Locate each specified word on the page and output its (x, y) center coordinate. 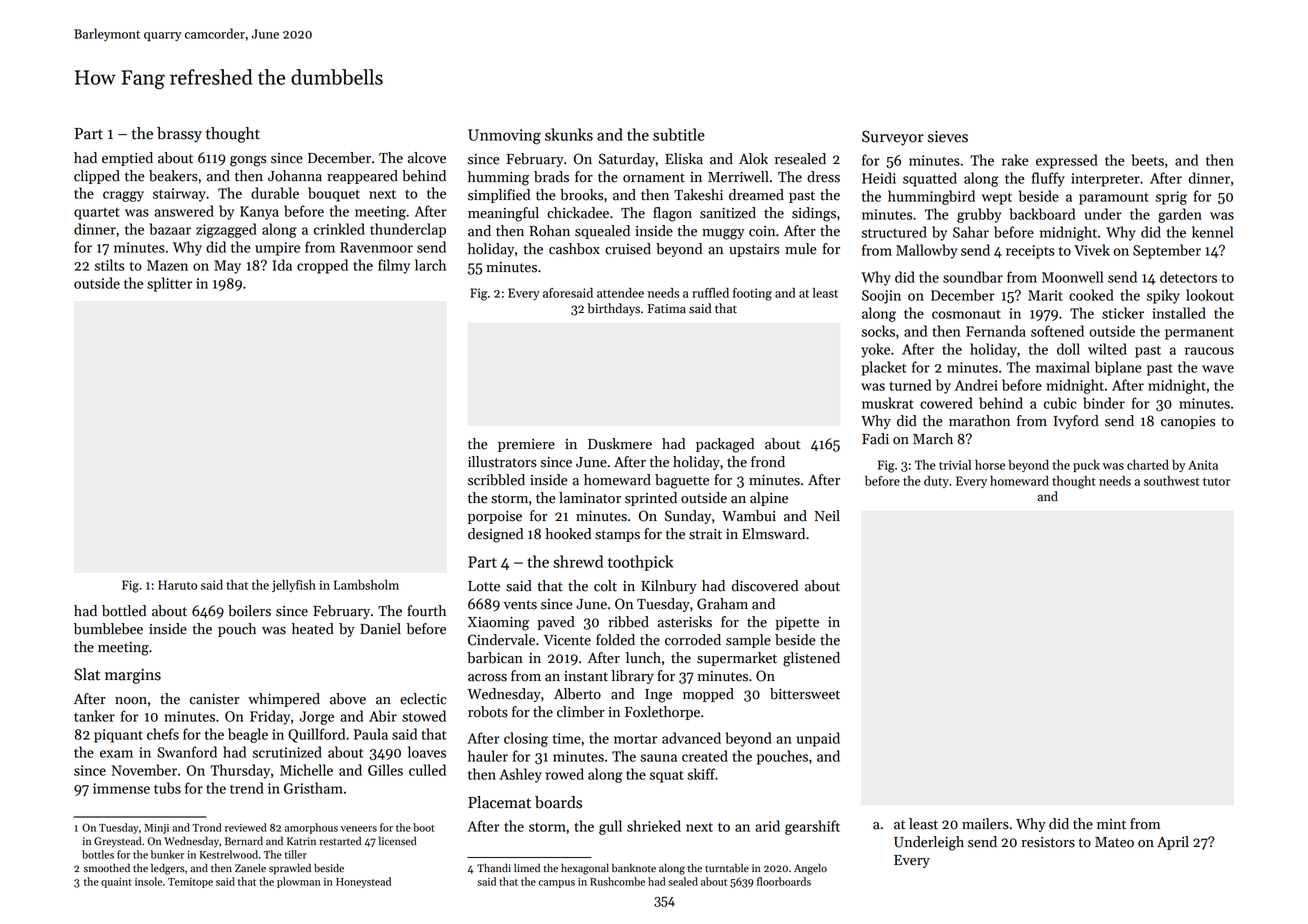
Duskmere (620, 444)
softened (1057, 331)
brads (551, 177)
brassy (179, 135)
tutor (1217, 482)
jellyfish (294, 586)
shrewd (578, 561)
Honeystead (363, 882)
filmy (394, 266)
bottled (124, 611)
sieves (948, 137)
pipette (797, 623)
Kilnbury (669, 587)
